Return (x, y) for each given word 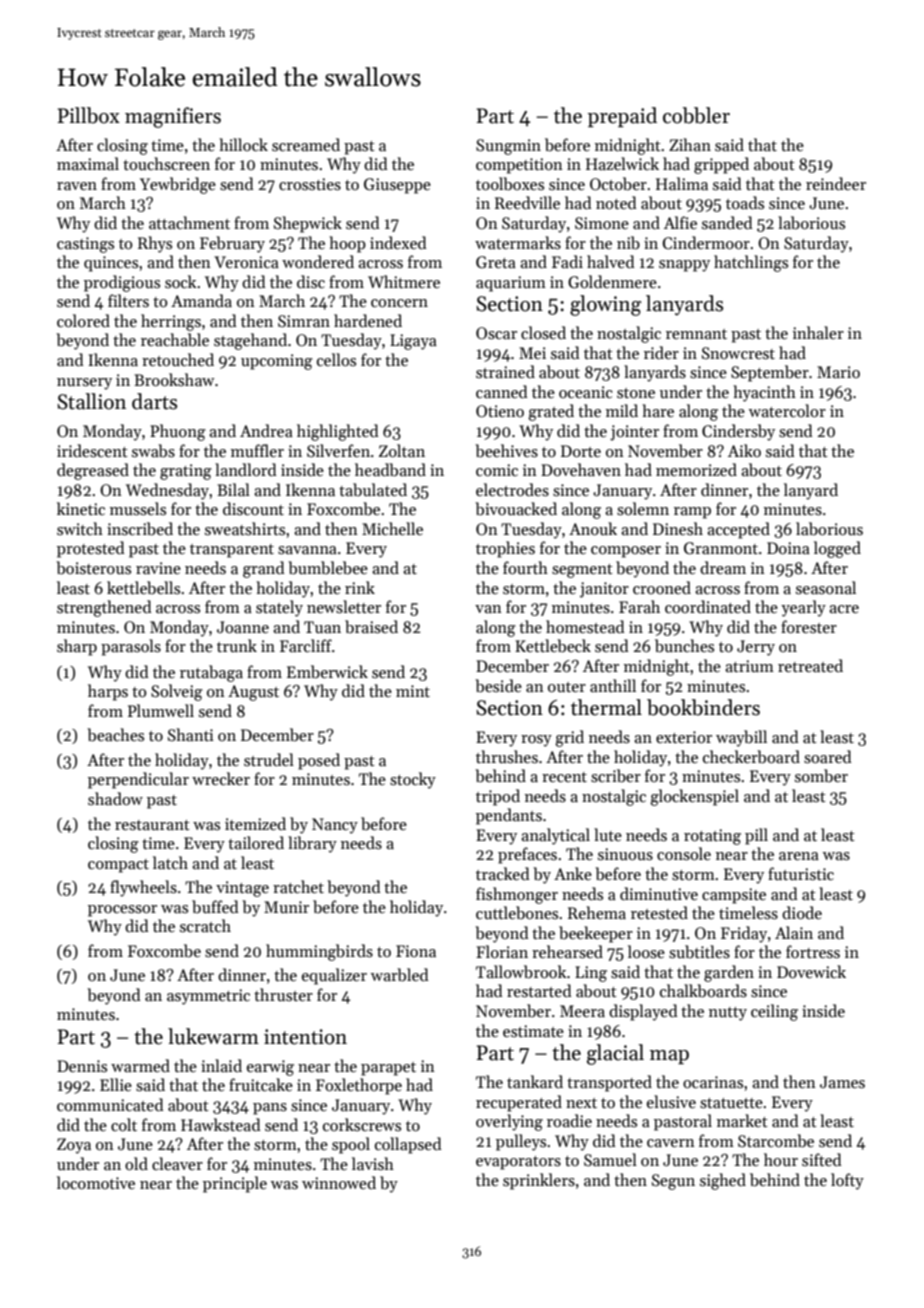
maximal (88, 163)
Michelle (392, 528)
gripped (721, 165)
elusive (671, 1101)
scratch (205, 925)
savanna (307, 550)
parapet (388, 1069)
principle (235, 1184)
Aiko (744, 450)
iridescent (92, 451)
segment (582, 571)
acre (844, 609)
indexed (398, 242)
